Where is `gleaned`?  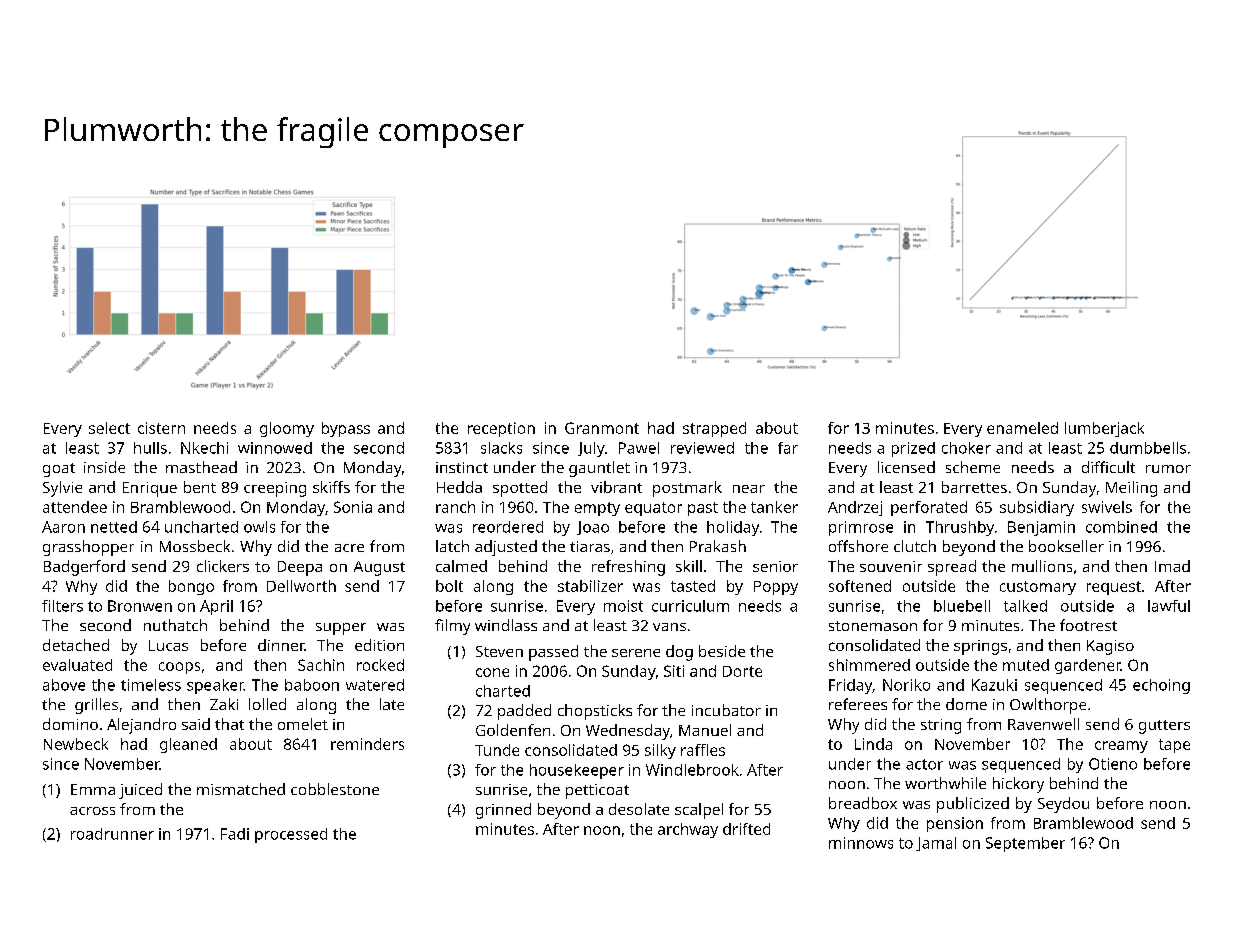
gleaned is located at coordinates (188, 745).
